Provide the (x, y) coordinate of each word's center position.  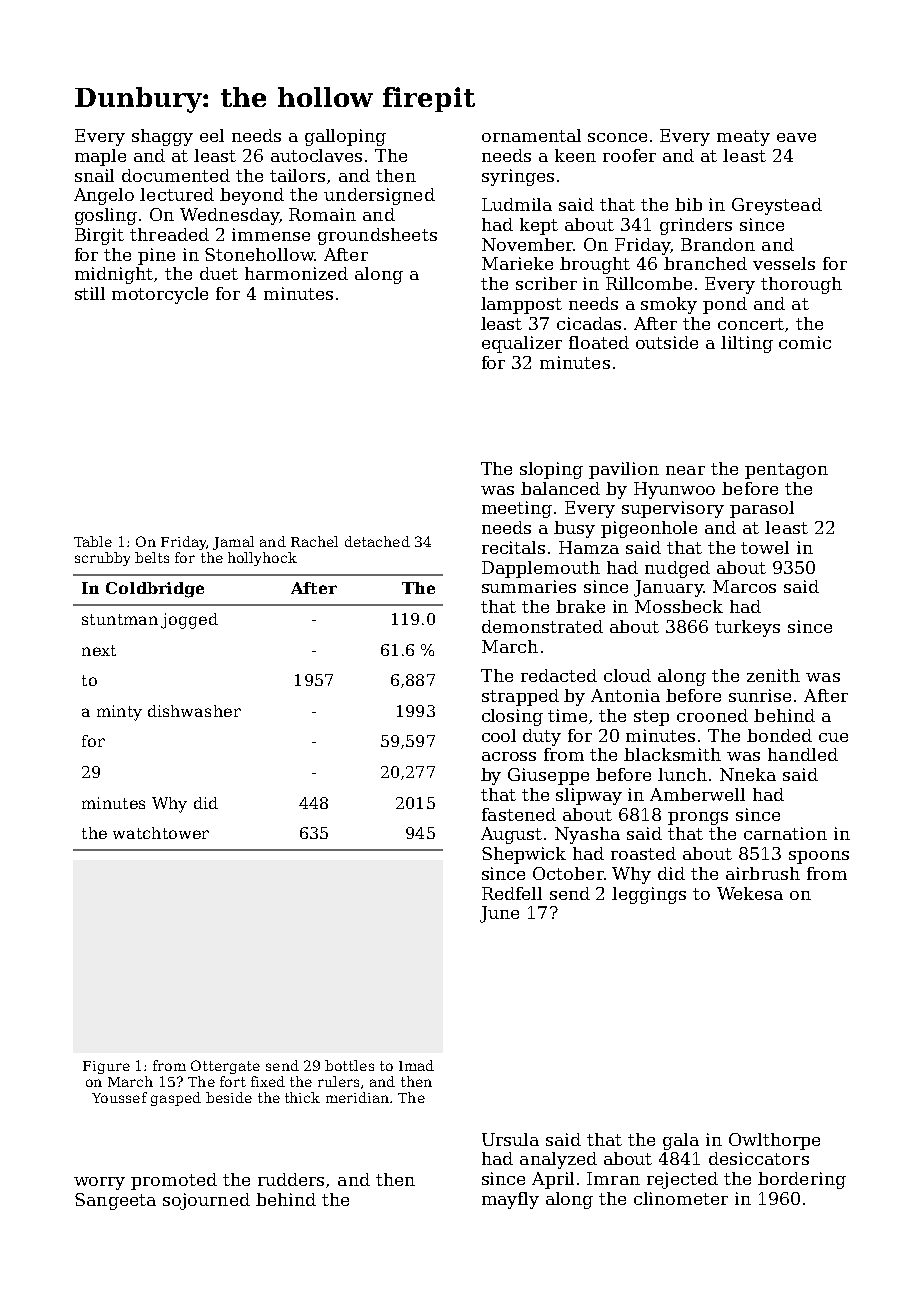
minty (119, 713)
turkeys (747, 628)
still (90, 293)
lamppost (521, 305)
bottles (349, 1065)
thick (302, 1097)
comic (805, 342)
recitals (513, 547)
